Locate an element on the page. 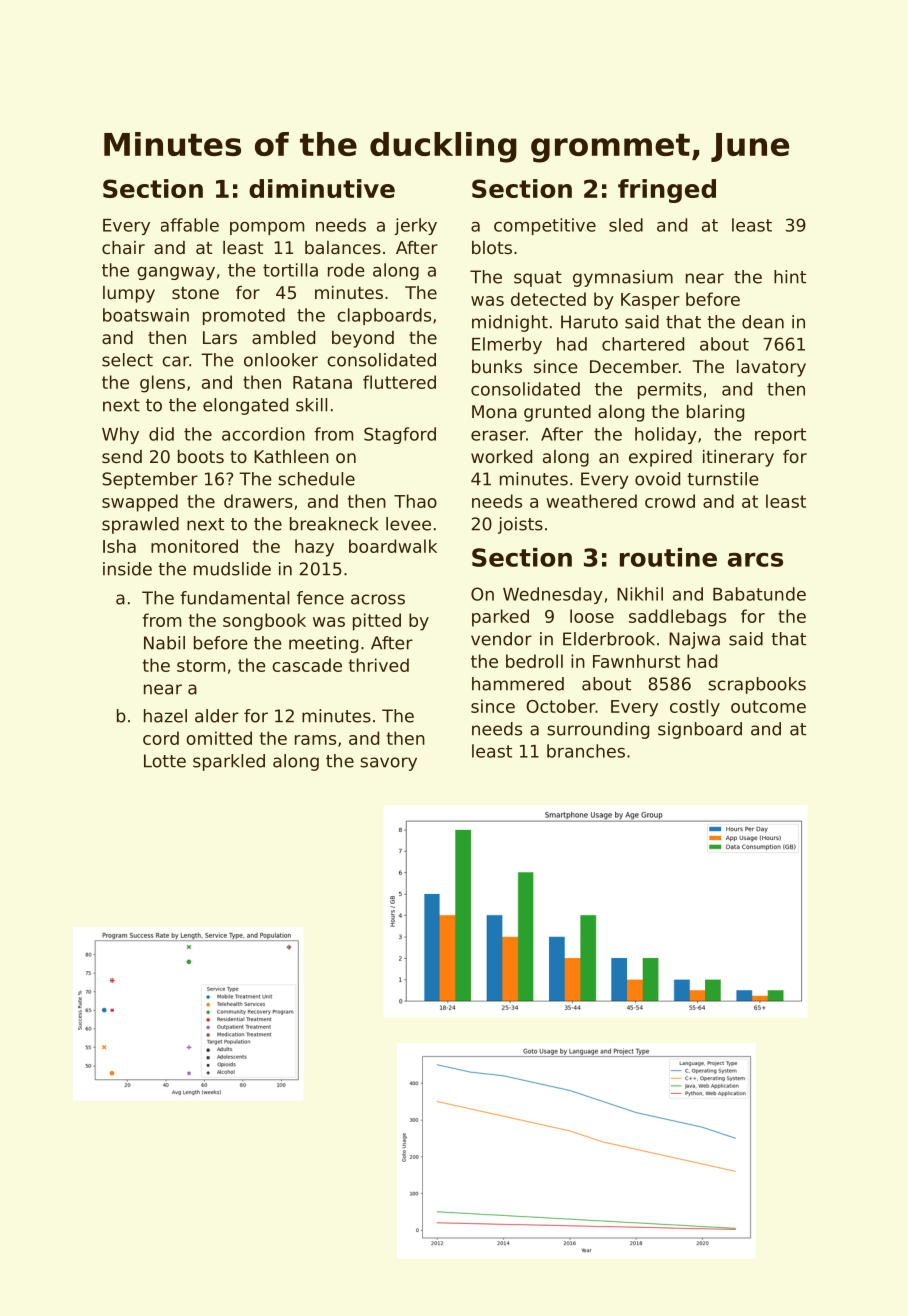 The height and width of the page is (1316, 908). omitted is located at coordinates (219, 738).
